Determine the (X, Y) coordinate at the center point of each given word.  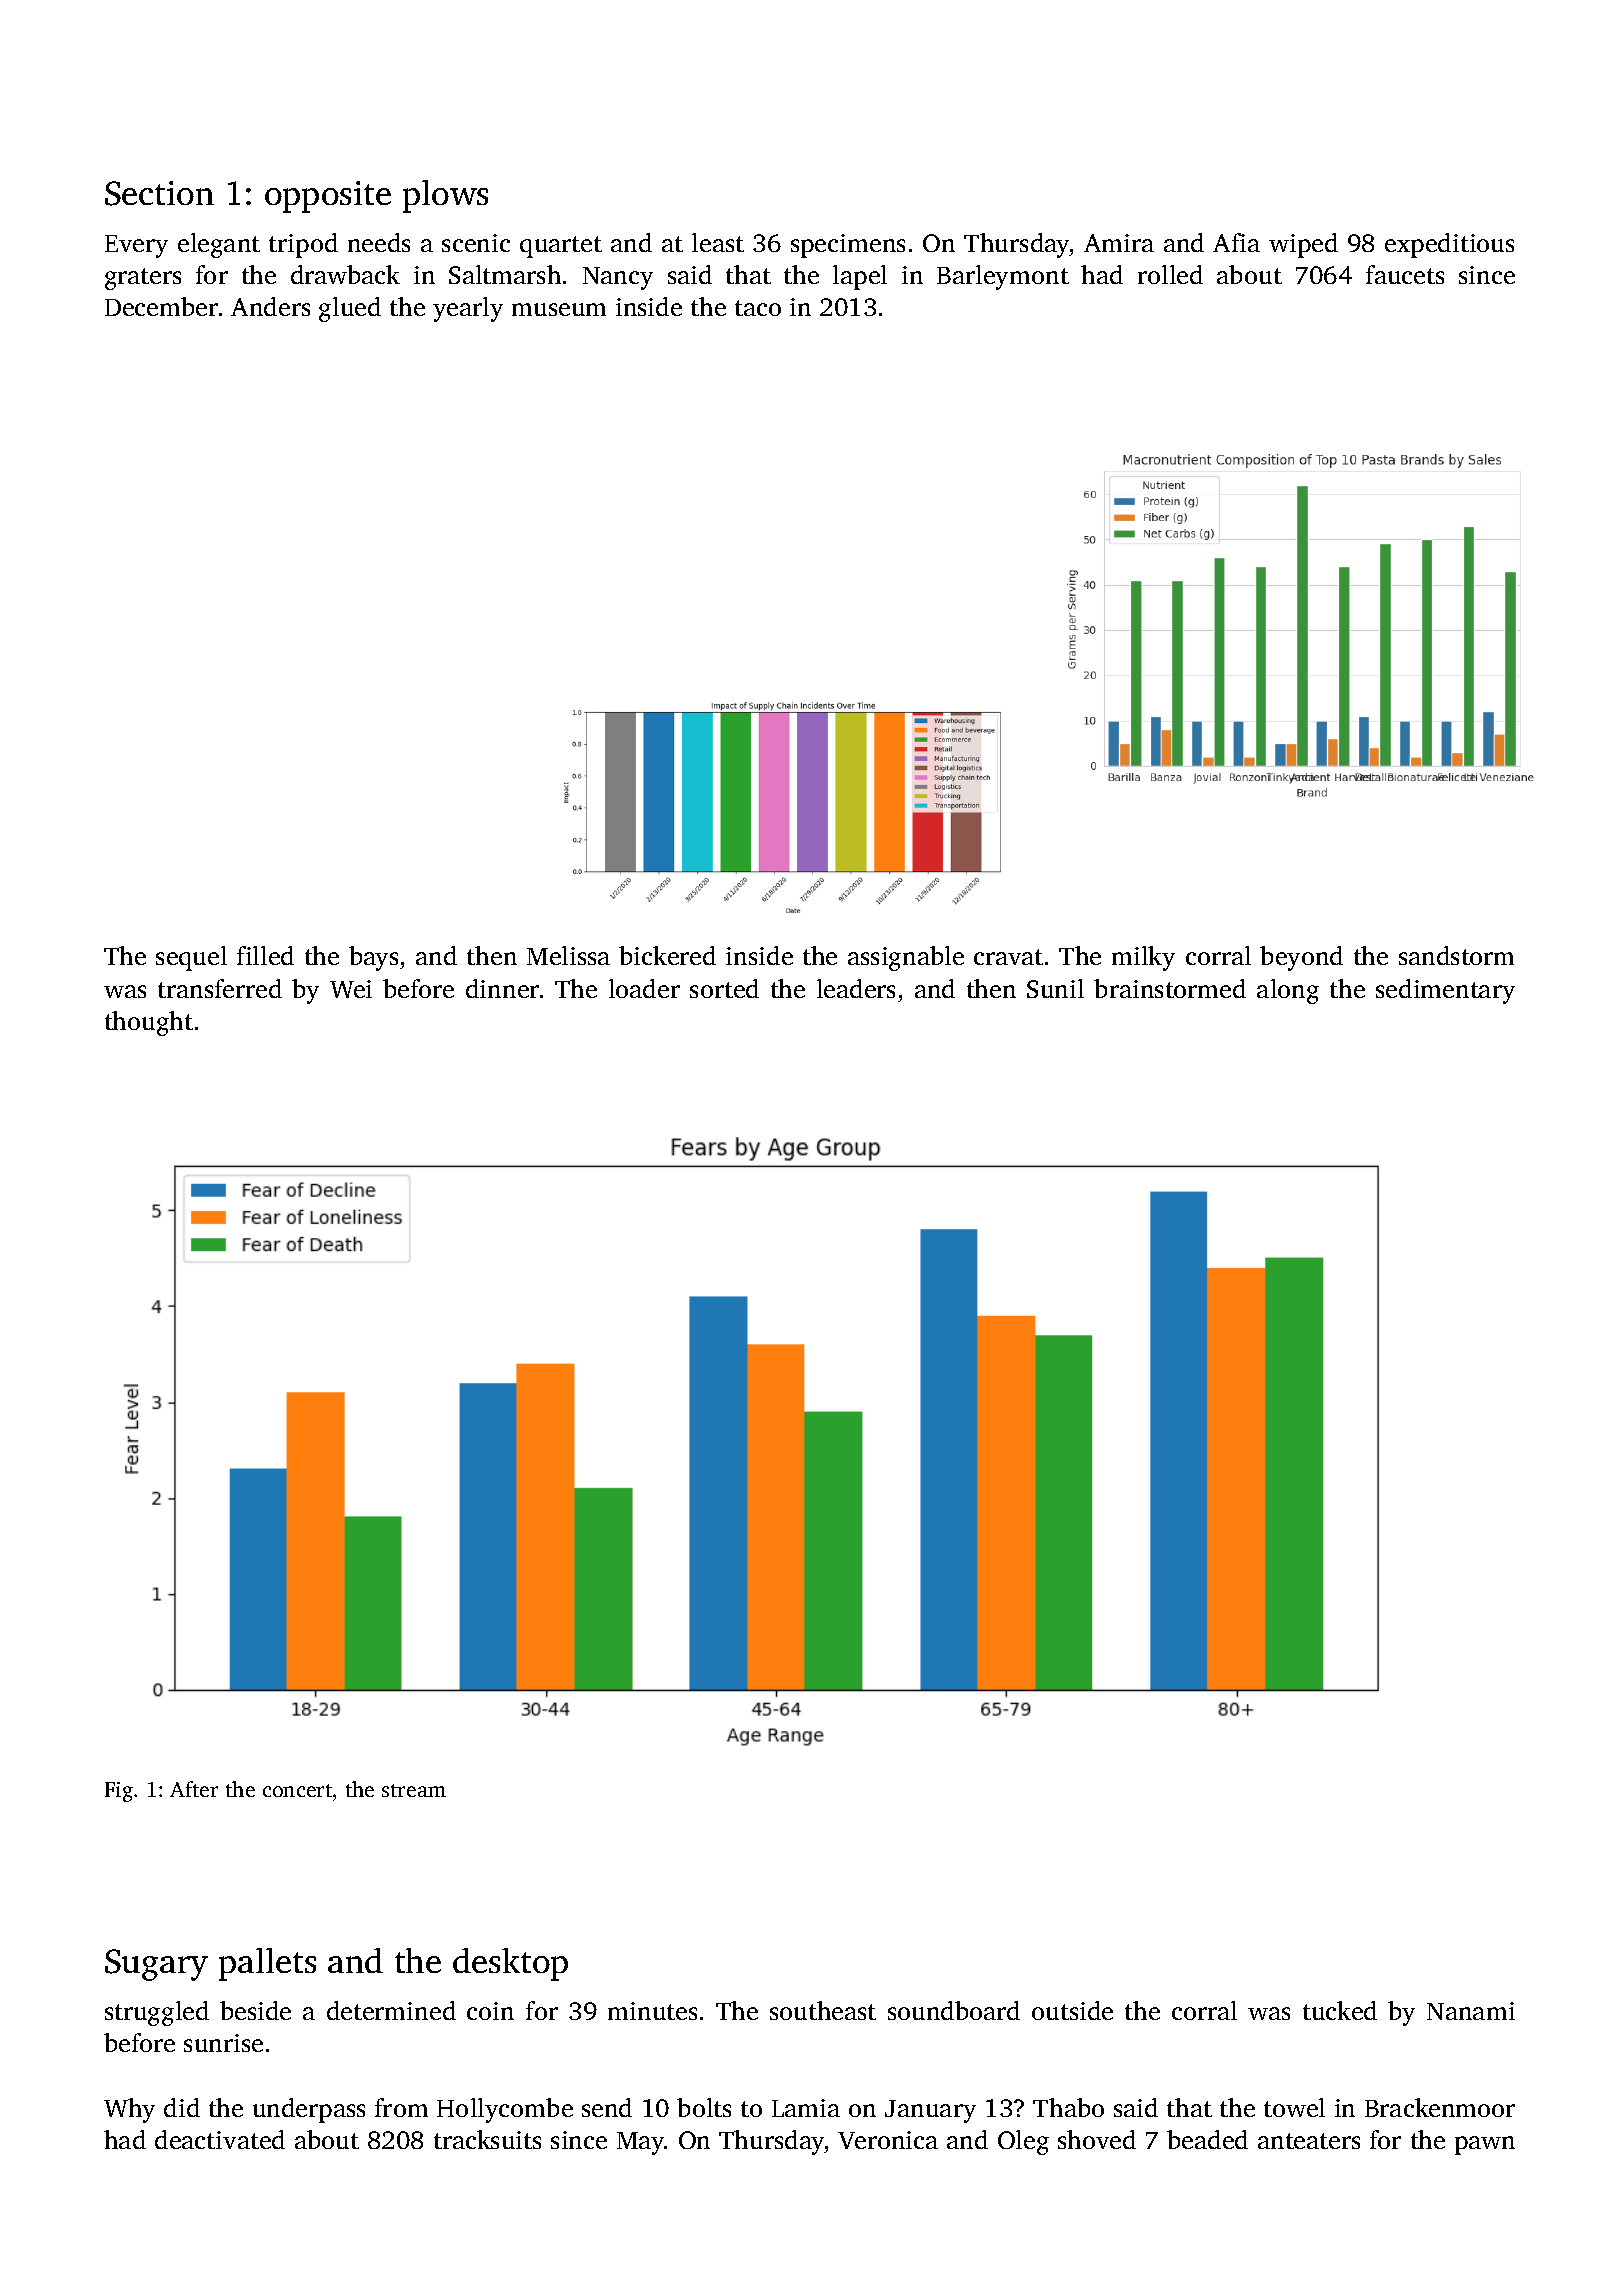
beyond (1301, 958)
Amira (1119, 243)
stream (414, 1790)
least (718, 242)
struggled (157, 2013)
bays (373, 958)
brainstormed (1170, 988)
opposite (328, 197)
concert (297, 1790)
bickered (667, 955)
